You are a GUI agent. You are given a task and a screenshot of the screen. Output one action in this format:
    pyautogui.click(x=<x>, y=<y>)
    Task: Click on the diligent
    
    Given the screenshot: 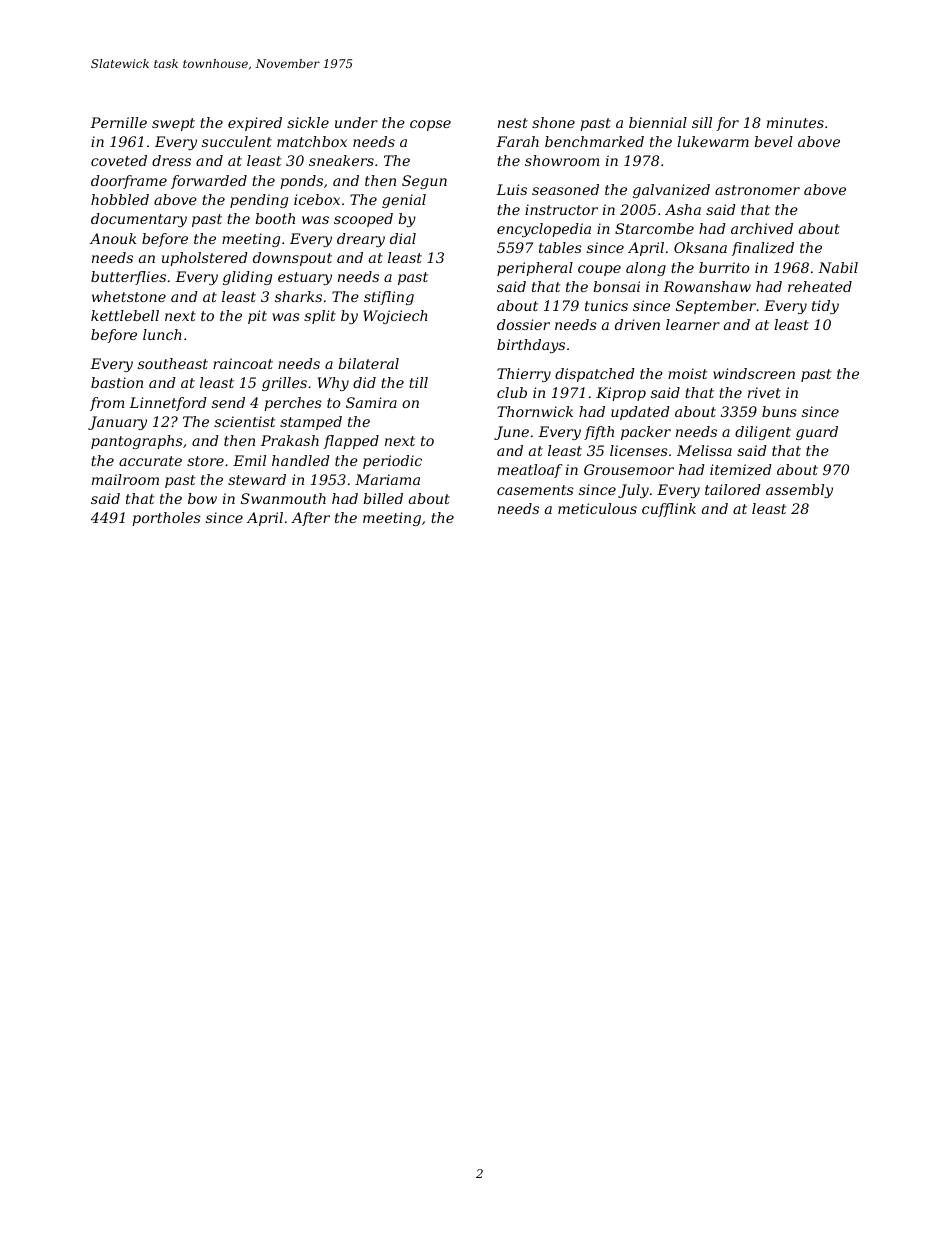 What is the action you would take?
    pyautogui.click(x=763, y=433)
